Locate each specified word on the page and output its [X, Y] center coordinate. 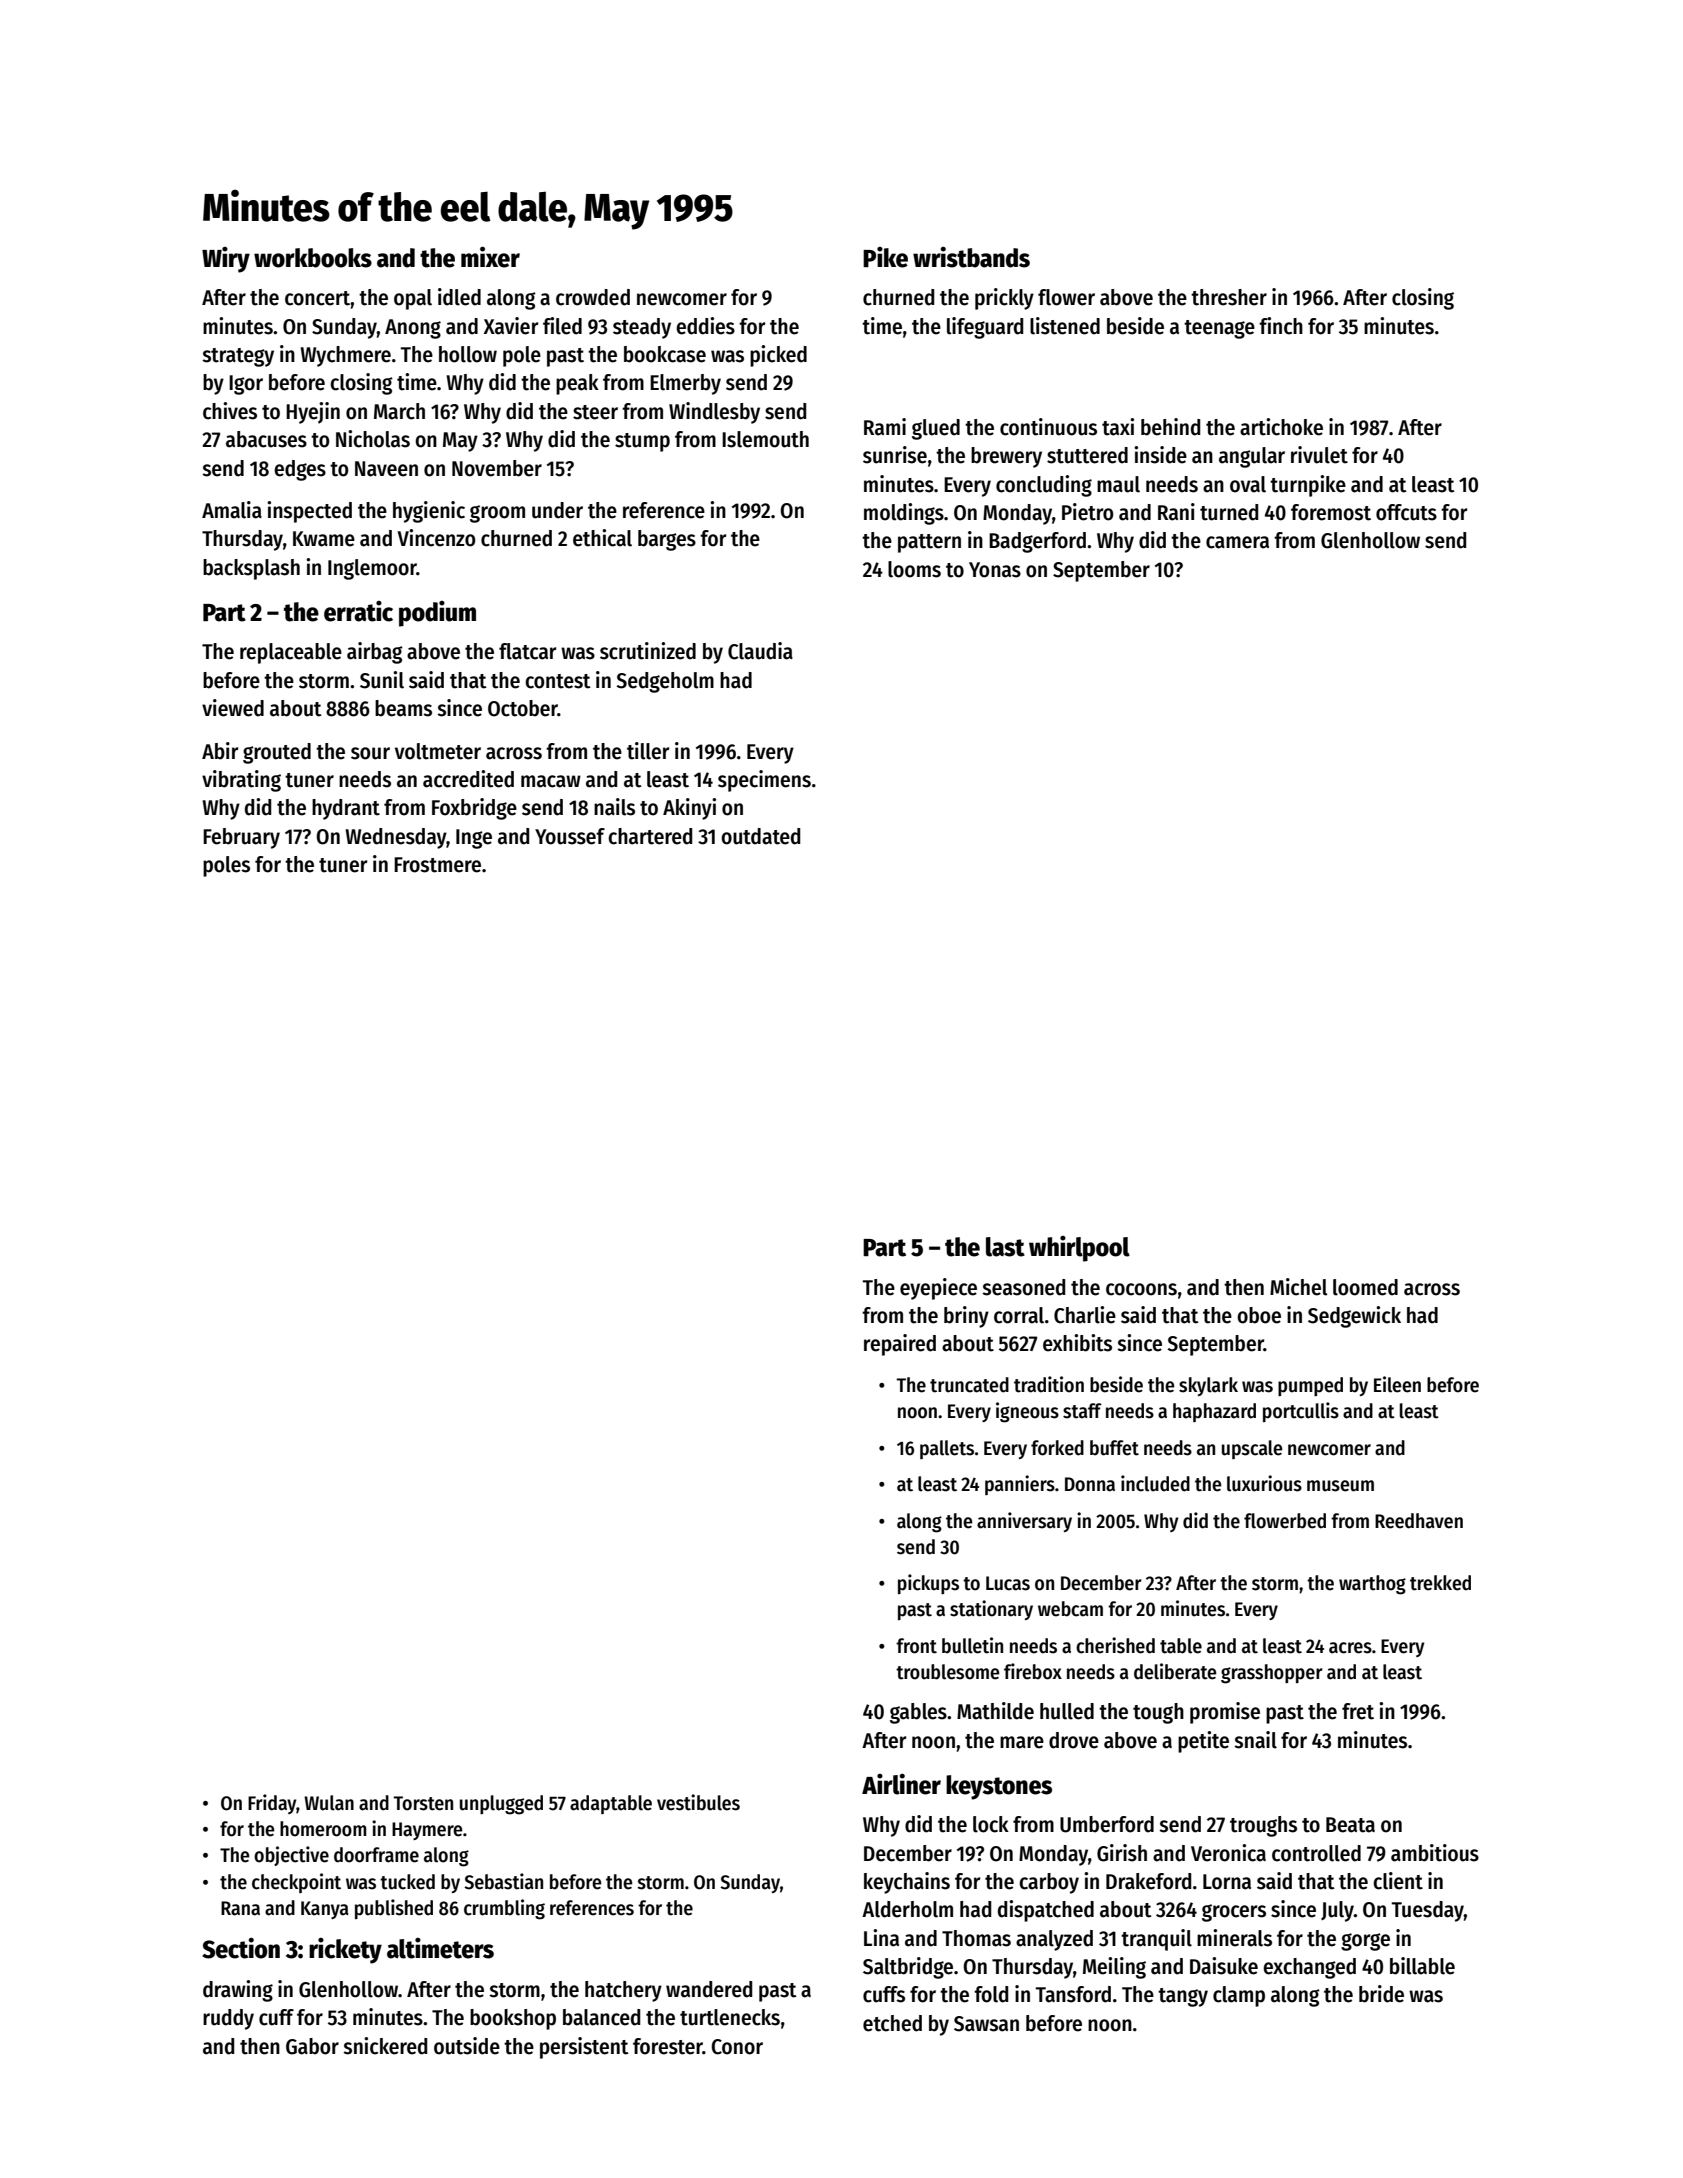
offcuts [1406, 512]
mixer [490, 257]
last [1005, 1247]
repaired [900, 1345]
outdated [760, 836]
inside [1160, 455]
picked [778, 356]
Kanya [325, 1910]
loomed [1365, 1287]
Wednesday [395, 838]
